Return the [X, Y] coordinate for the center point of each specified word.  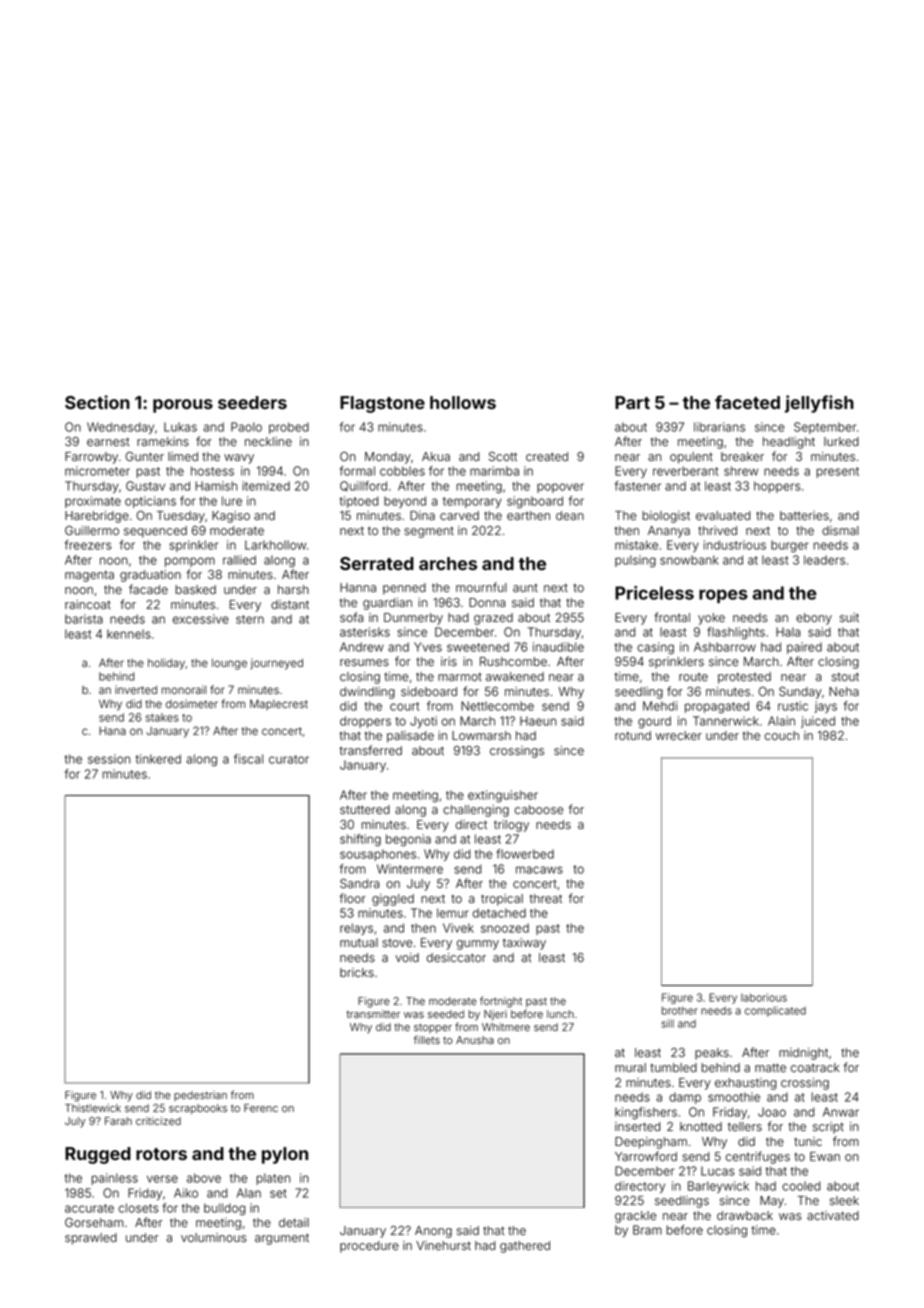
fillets [427, 1039]
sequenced [155, 532]
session [109, 759]
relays [356, 929]
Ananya [669, 532]
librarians [719, 427]
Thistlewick [93, 1108]
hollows [463, 402]
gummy [477, 945]
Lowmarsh [481, 735]
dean [570, 516]
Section [97, 402]
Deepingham [651, 1143]
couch [781, 735]
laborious [764, 997]
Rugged [98, 1155]
